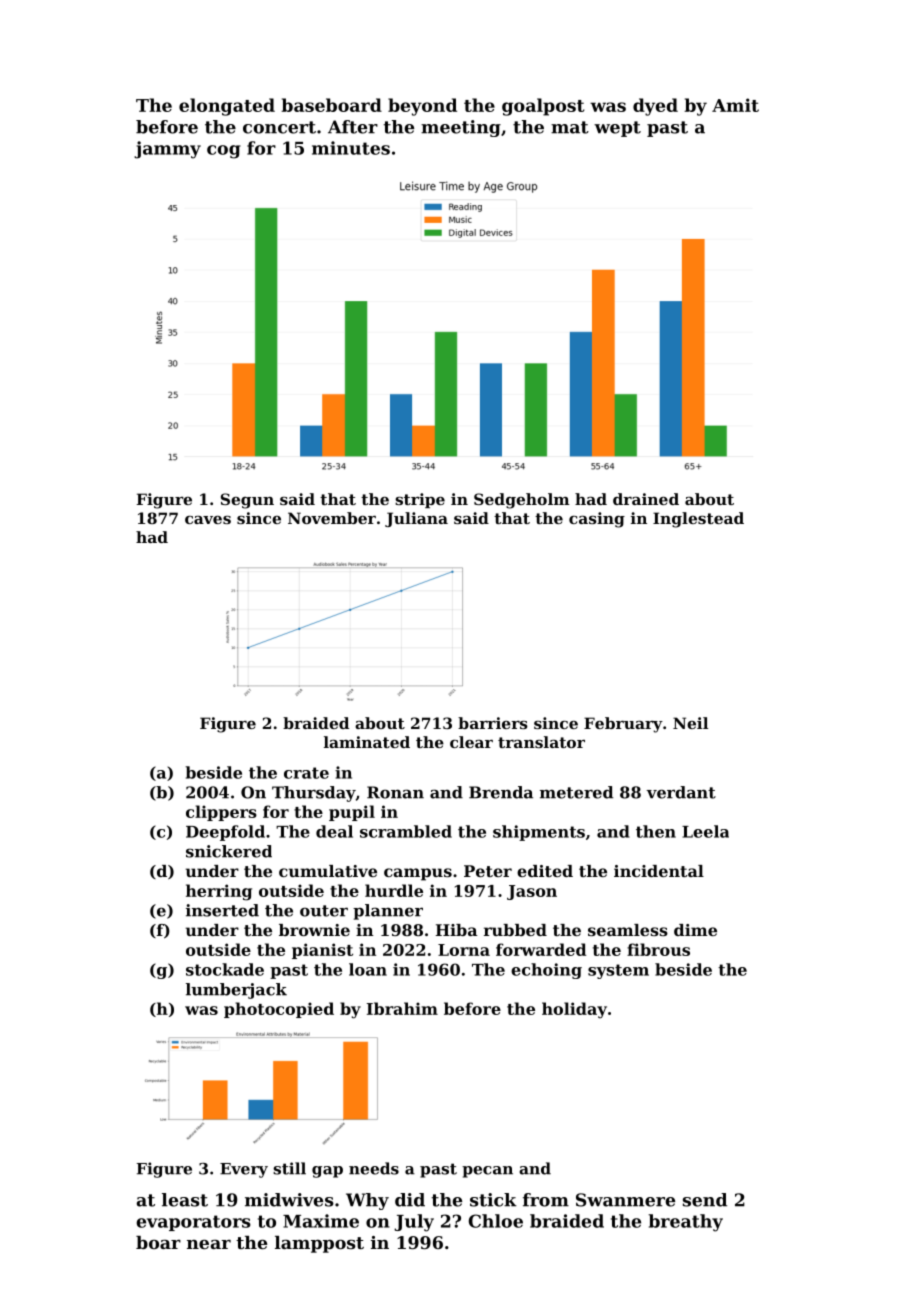 This screenshot has height=1316, width=908. I want to click on beyond, so click(422, 107).
